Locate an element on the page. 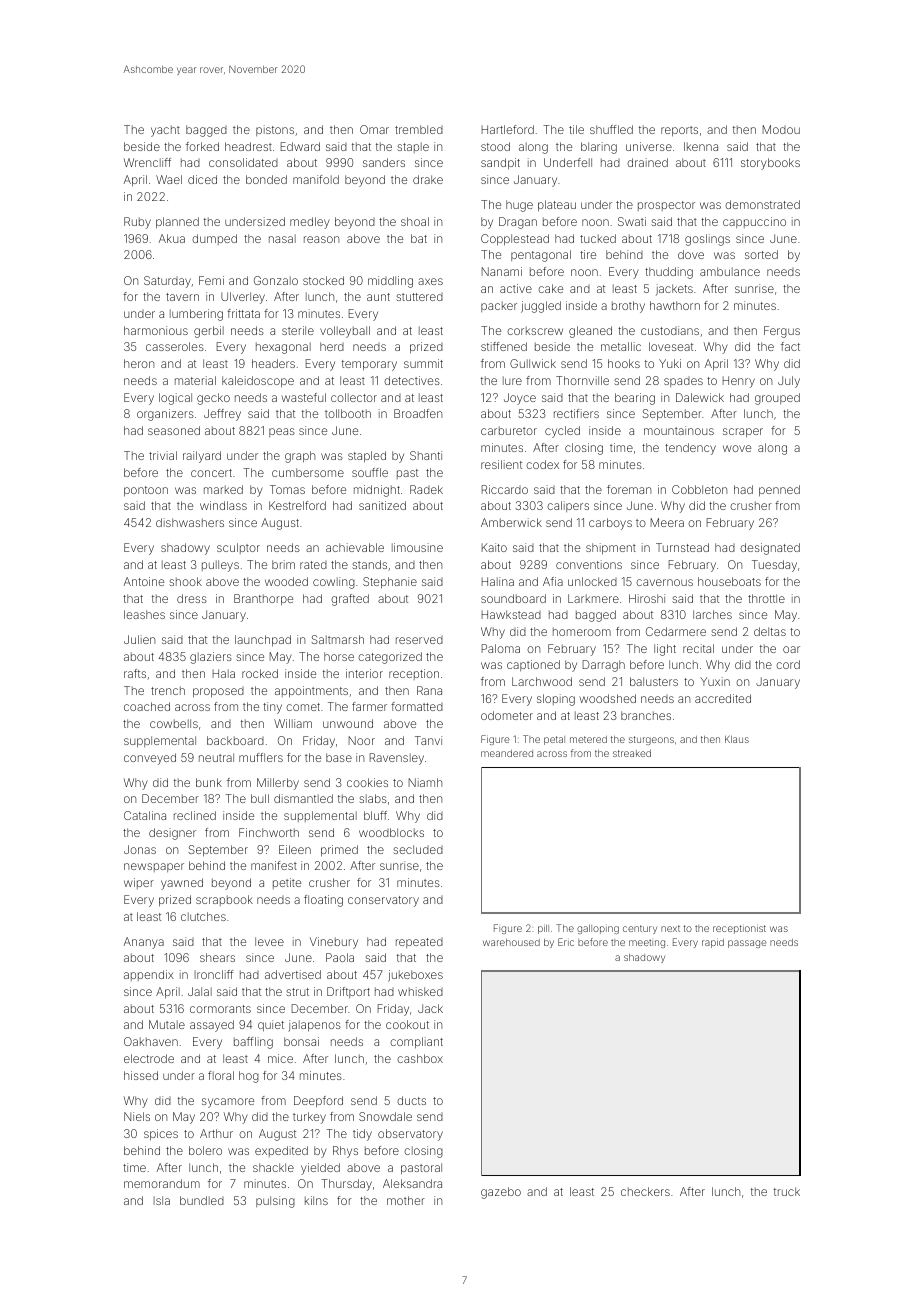 The image size is (924, 1308). pistons is located at coordinates (275, 130).
